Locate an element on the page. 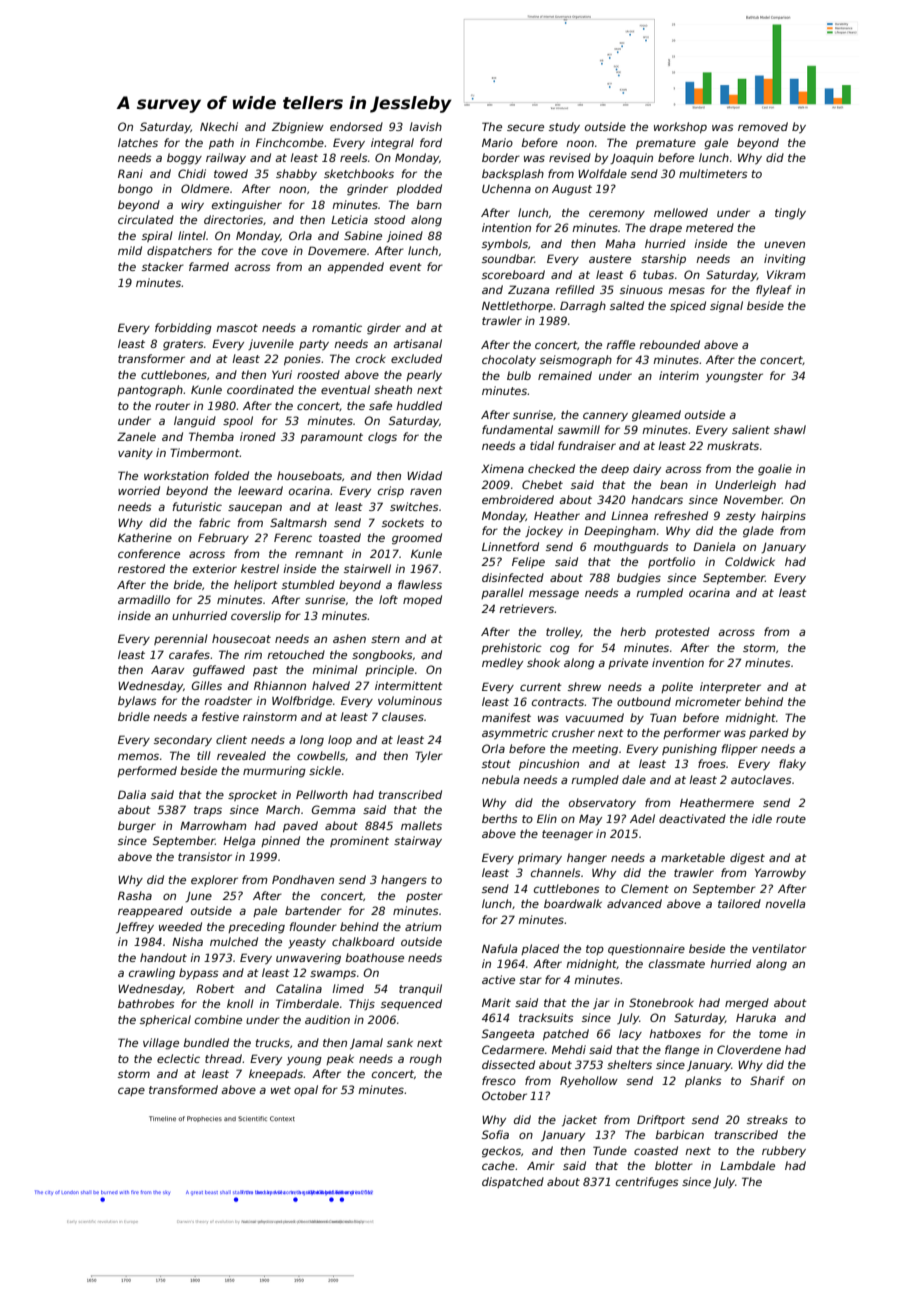 The image size is (924, 1308). circulated is located at coordinates (146, 219).
